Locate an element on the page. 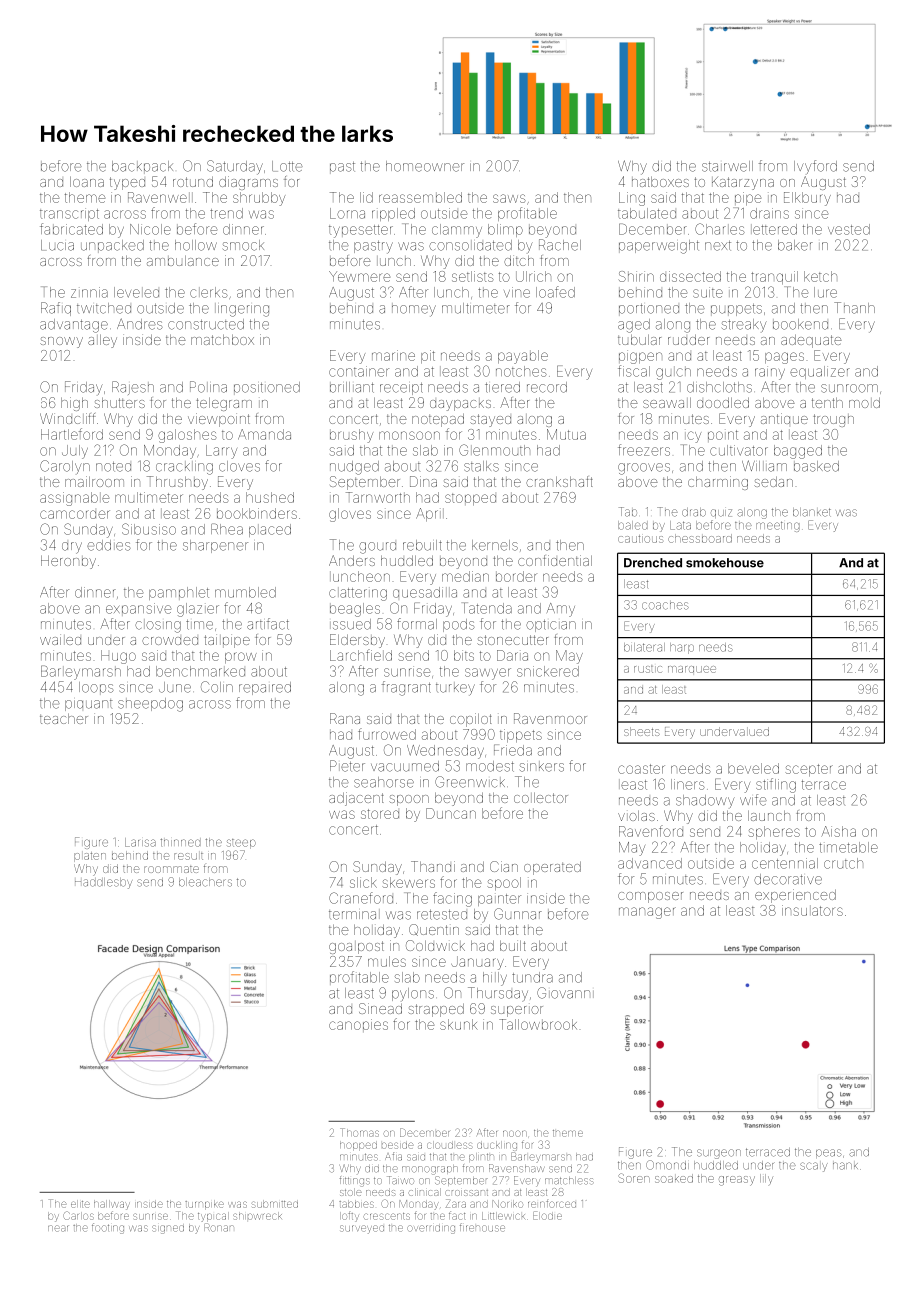 The width and height of the page is (924, 1308). spool is located at coordinates (504, 884).
